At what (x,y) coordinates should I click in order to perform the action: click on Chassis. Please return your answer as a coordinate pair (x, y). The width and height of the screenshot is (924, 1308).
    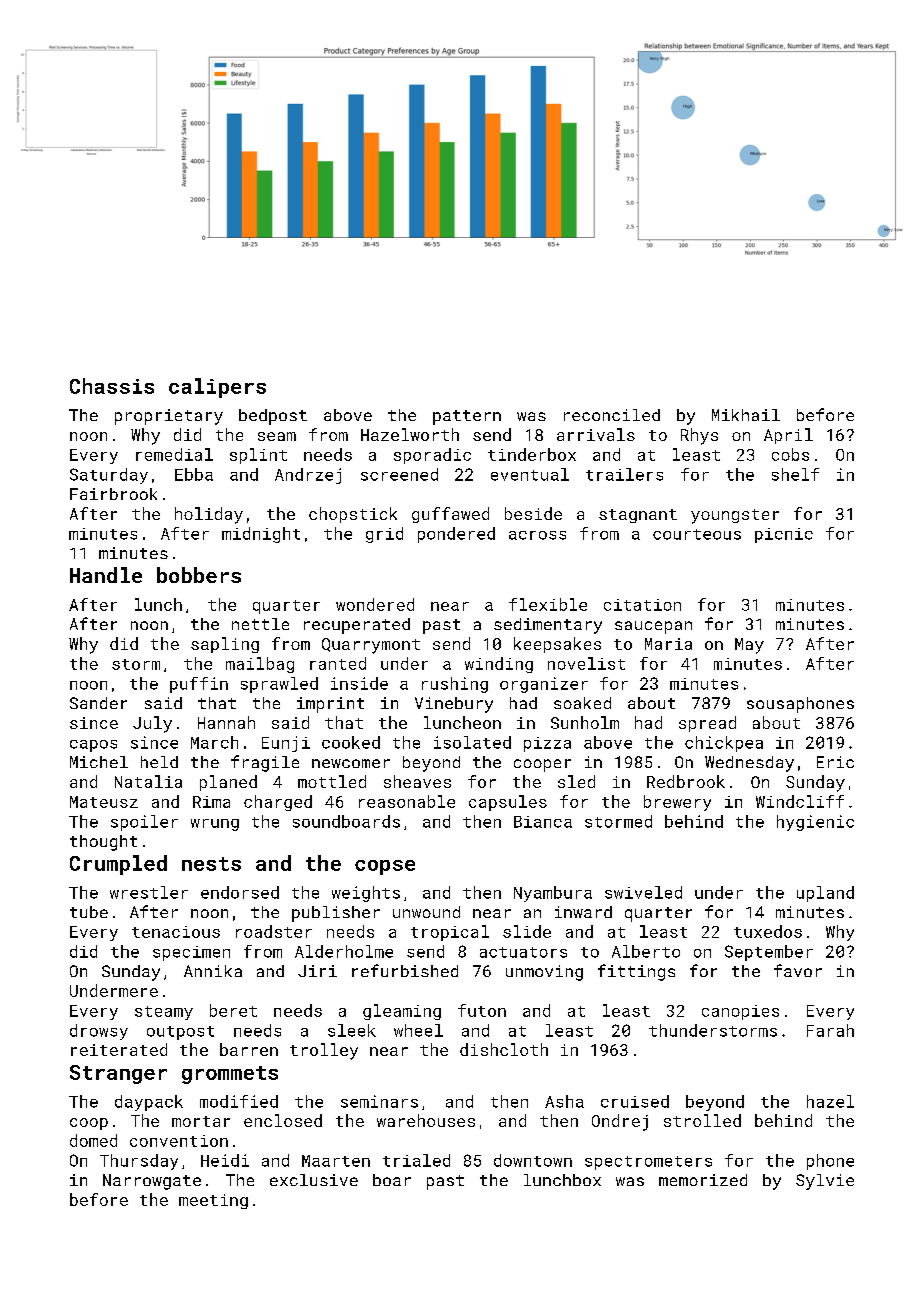
    Looking at the image, I should click on (112, 386).
